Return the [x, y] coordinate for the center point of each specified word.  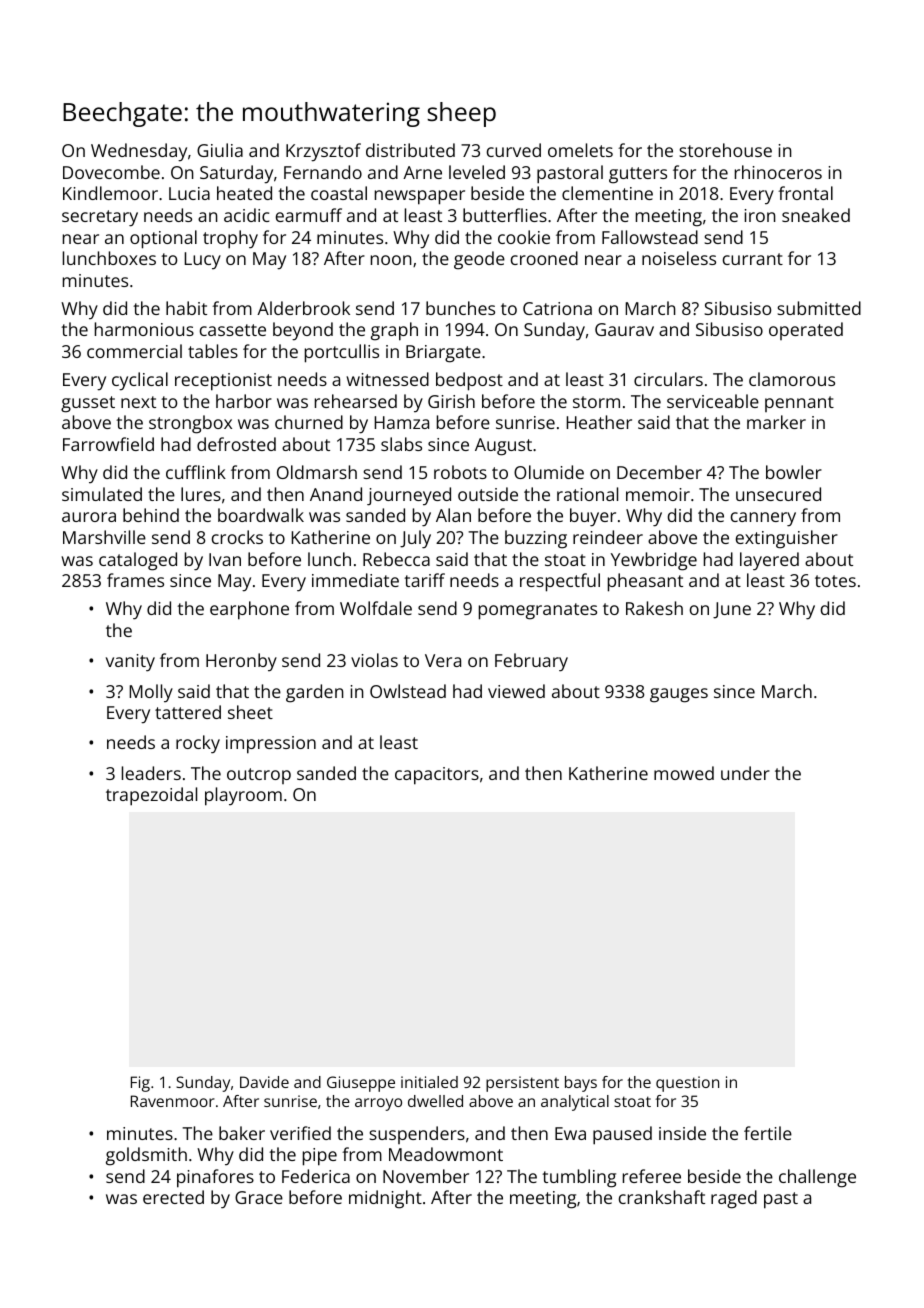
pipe [320, 1157]
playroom [243, 796]
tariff [424, 580]
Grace [259, 1197]
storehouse [725, 150]
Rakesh [654, 608]
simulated [102, 494]
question [687, 1084]
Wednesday [139, 152]
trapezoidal [151, 796]
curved [514, 150]
